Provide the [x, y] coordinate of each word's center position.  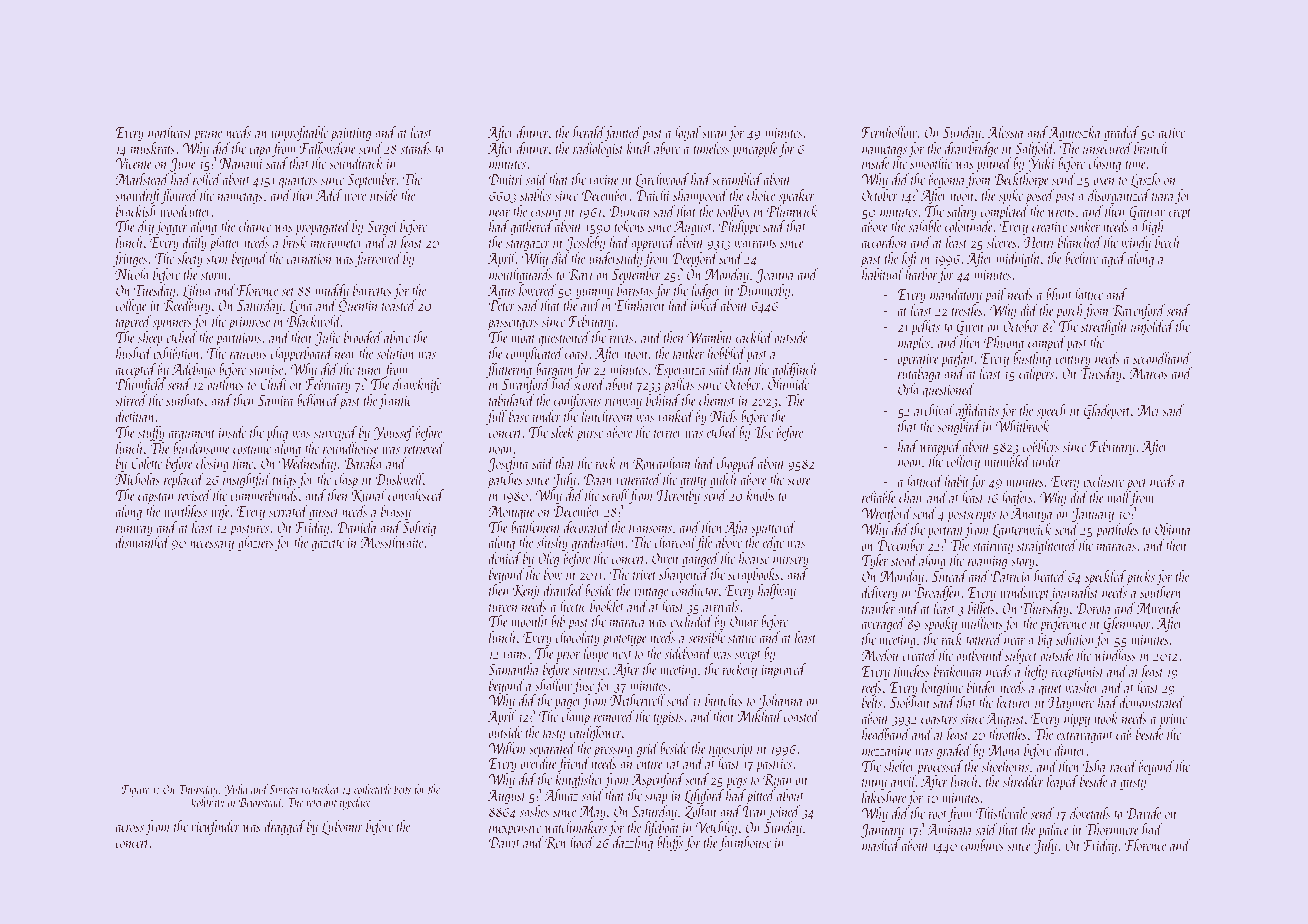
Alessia [1006, 132]
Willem [506, 748]
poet [1136, 485]
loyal [688, 133]
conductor [695, 590]
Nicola [132, 274]
